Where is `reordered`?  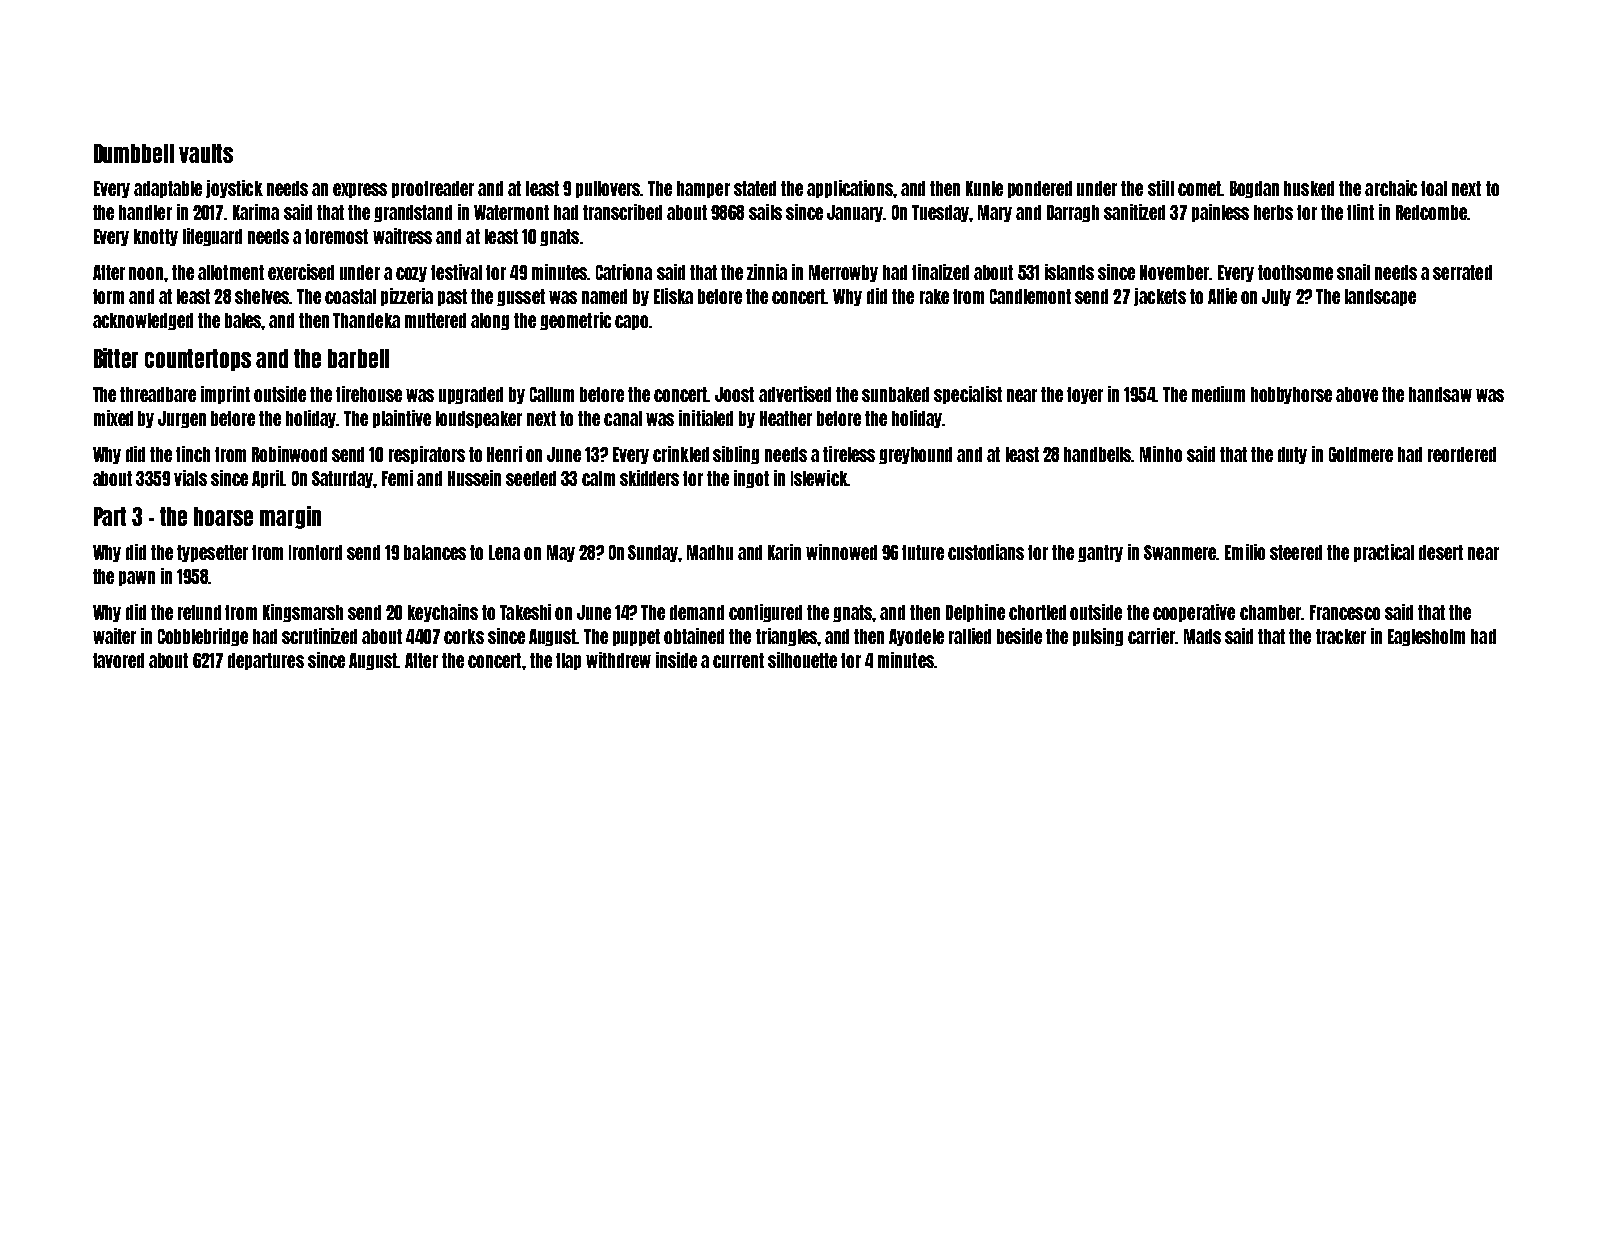 reordered is located at coordinates (1462, 454).
